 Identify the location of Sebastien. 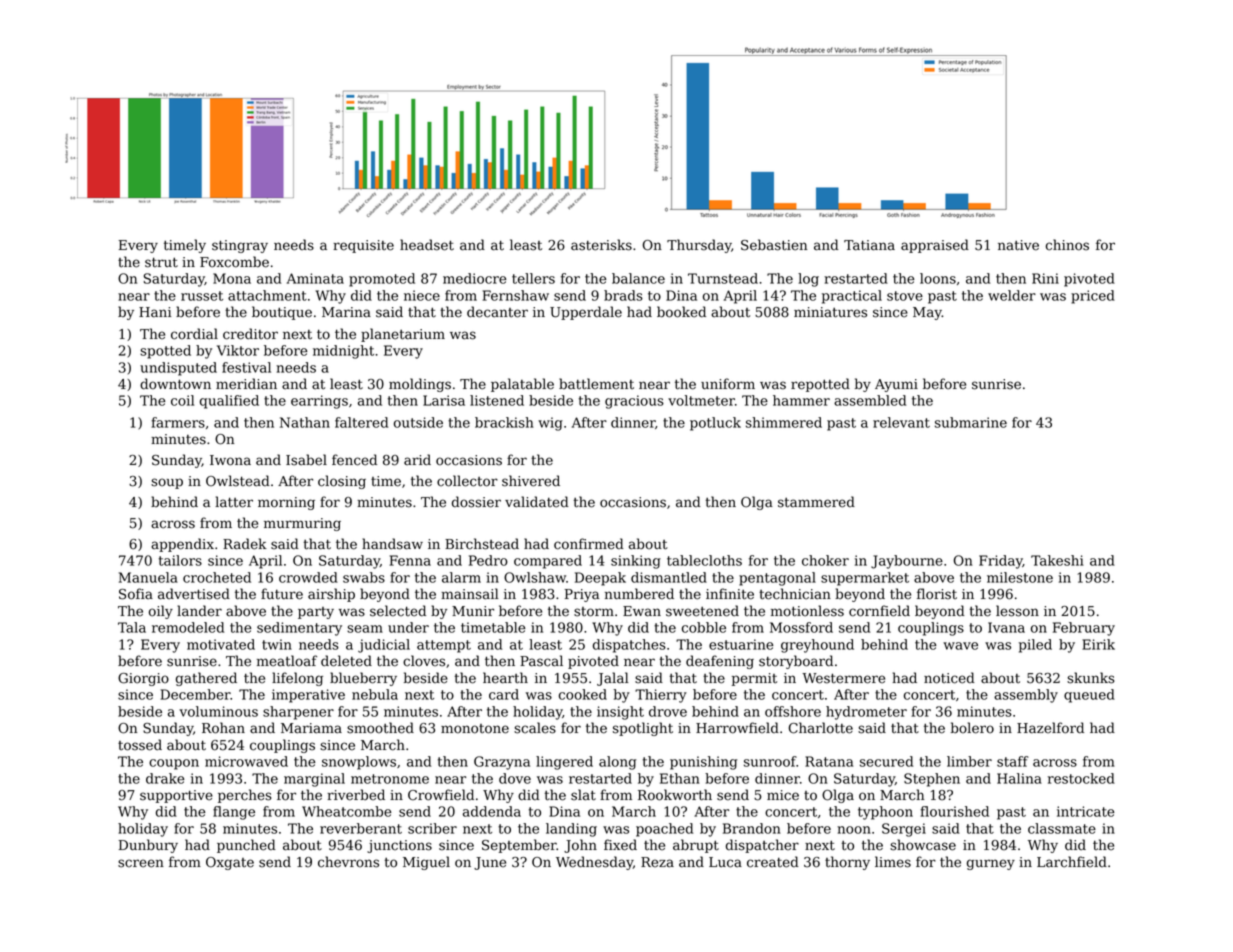
(774, 245).
